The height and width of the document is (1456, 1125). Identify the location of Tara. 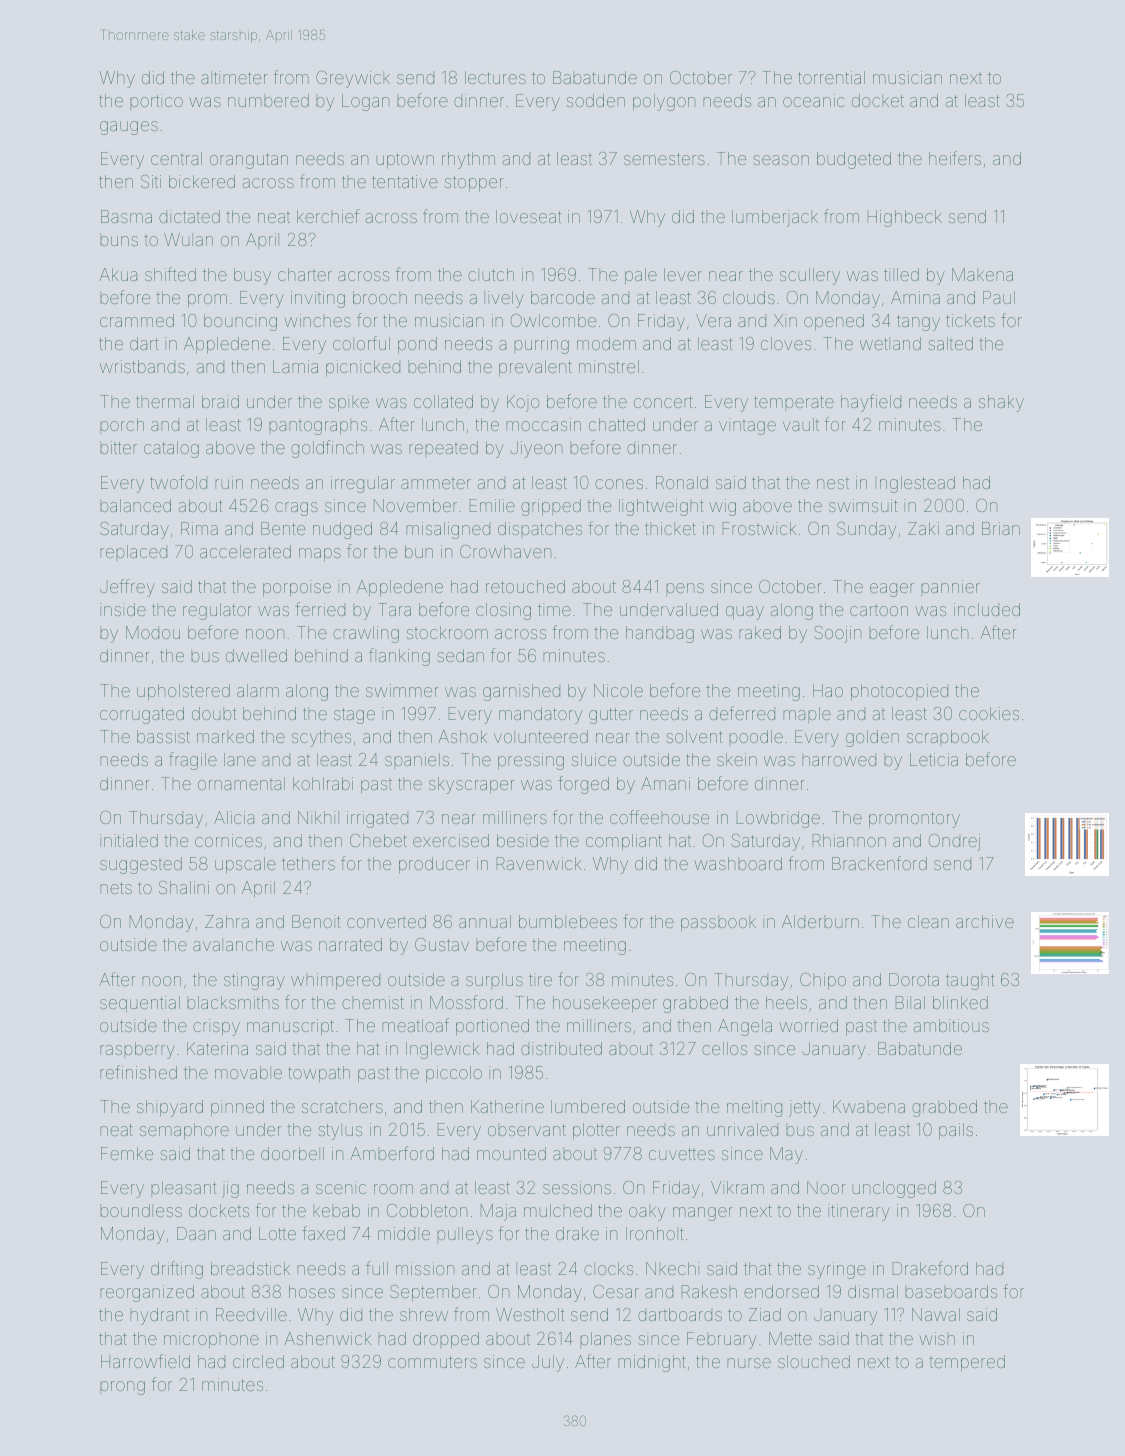
(394, 609).
